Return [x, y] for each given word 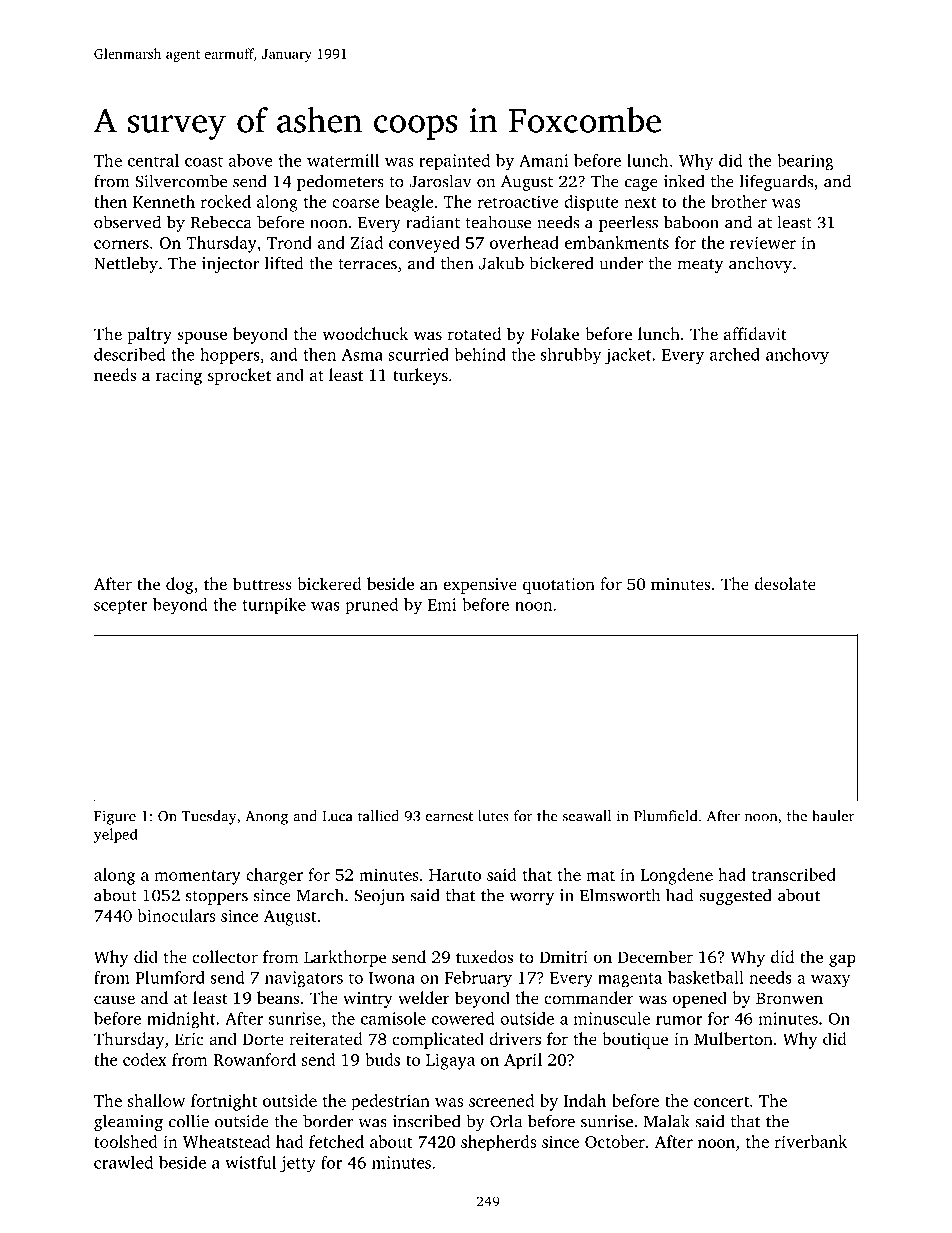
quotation [559, 586]
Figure [115, 817]
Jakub [501, 263]
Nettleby [126, 264]
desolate [785, 583]
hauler [833, 816]
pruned [371, 606]
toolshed [126, 1141]
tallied [378, 816]
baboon [691, 222]
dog [180, 585]
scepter [121, 607]
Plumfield [665, 816]
